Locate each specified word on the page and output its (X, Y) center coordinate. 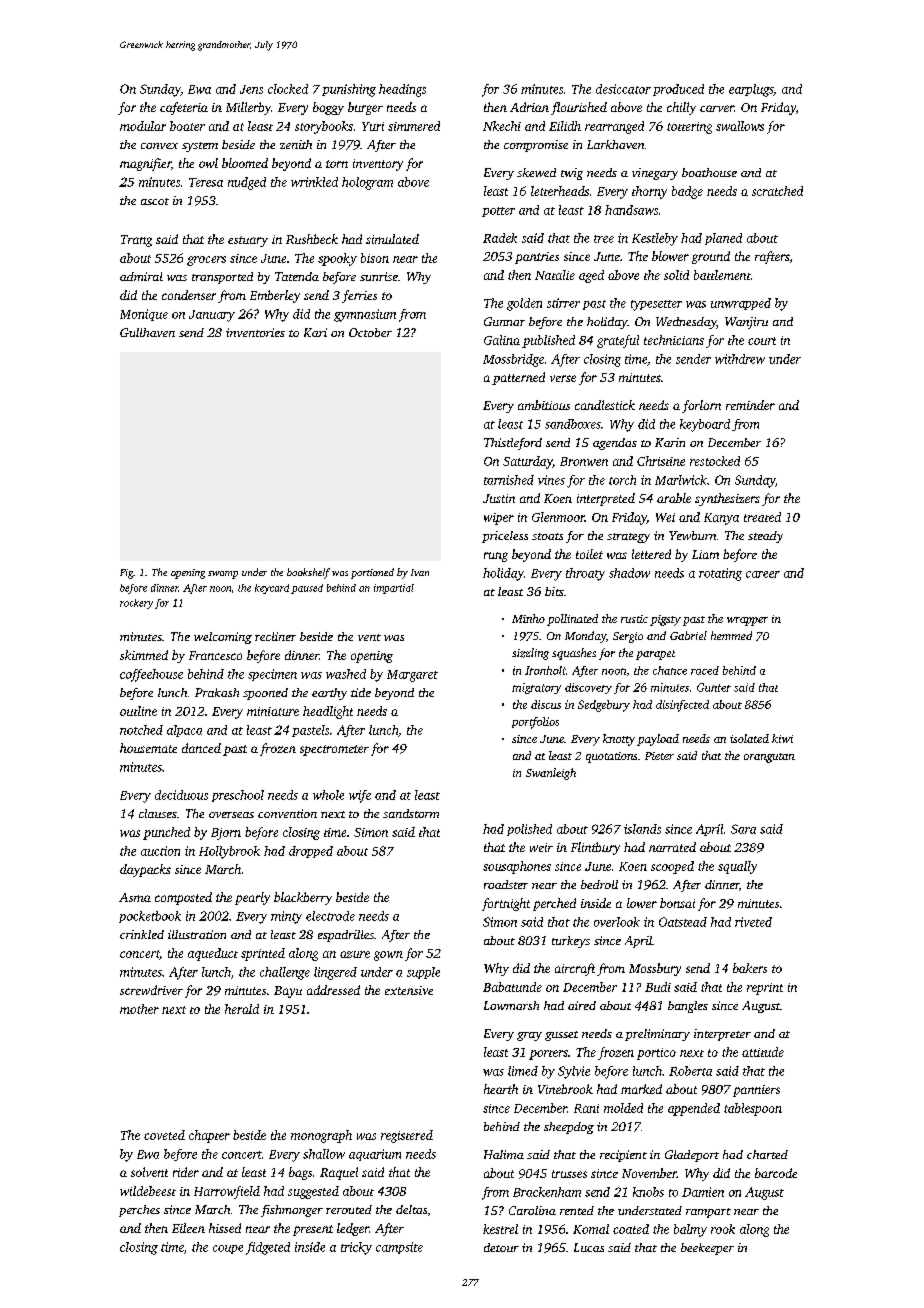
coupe (228, 1249)
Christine (661, 461)
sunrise (379, 276)
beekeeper (707, 1249)
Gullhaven (147, 332)
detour (501, 1247)
